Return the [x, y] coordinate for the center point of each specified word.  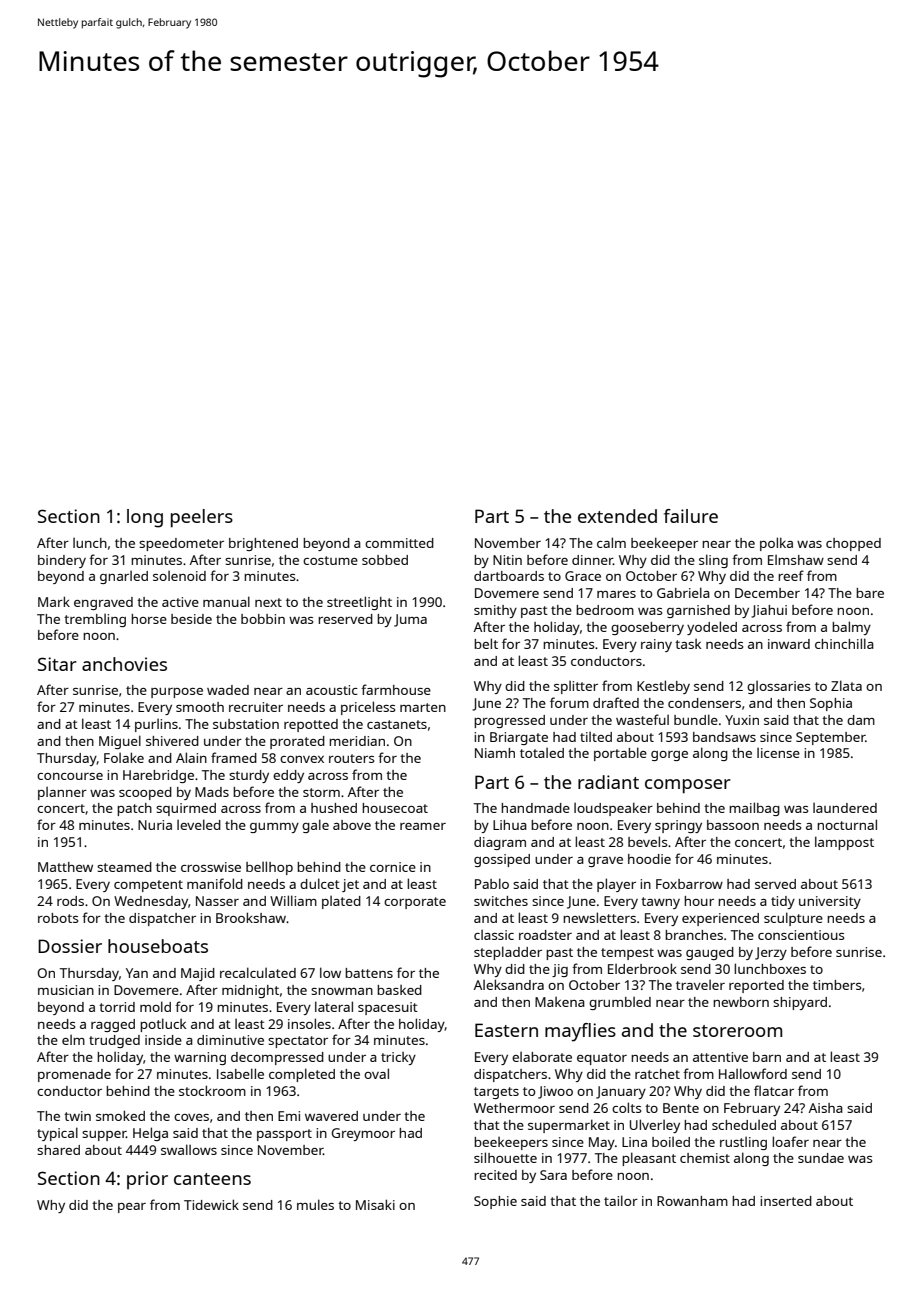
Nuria [155, 825]
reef [791, 575]
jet [350, 885]
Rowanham [692, 1201]
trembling [95, 620]
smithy [495, 611]
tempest [627, 954]
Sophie [495, 1202]
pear [132, 1208]
